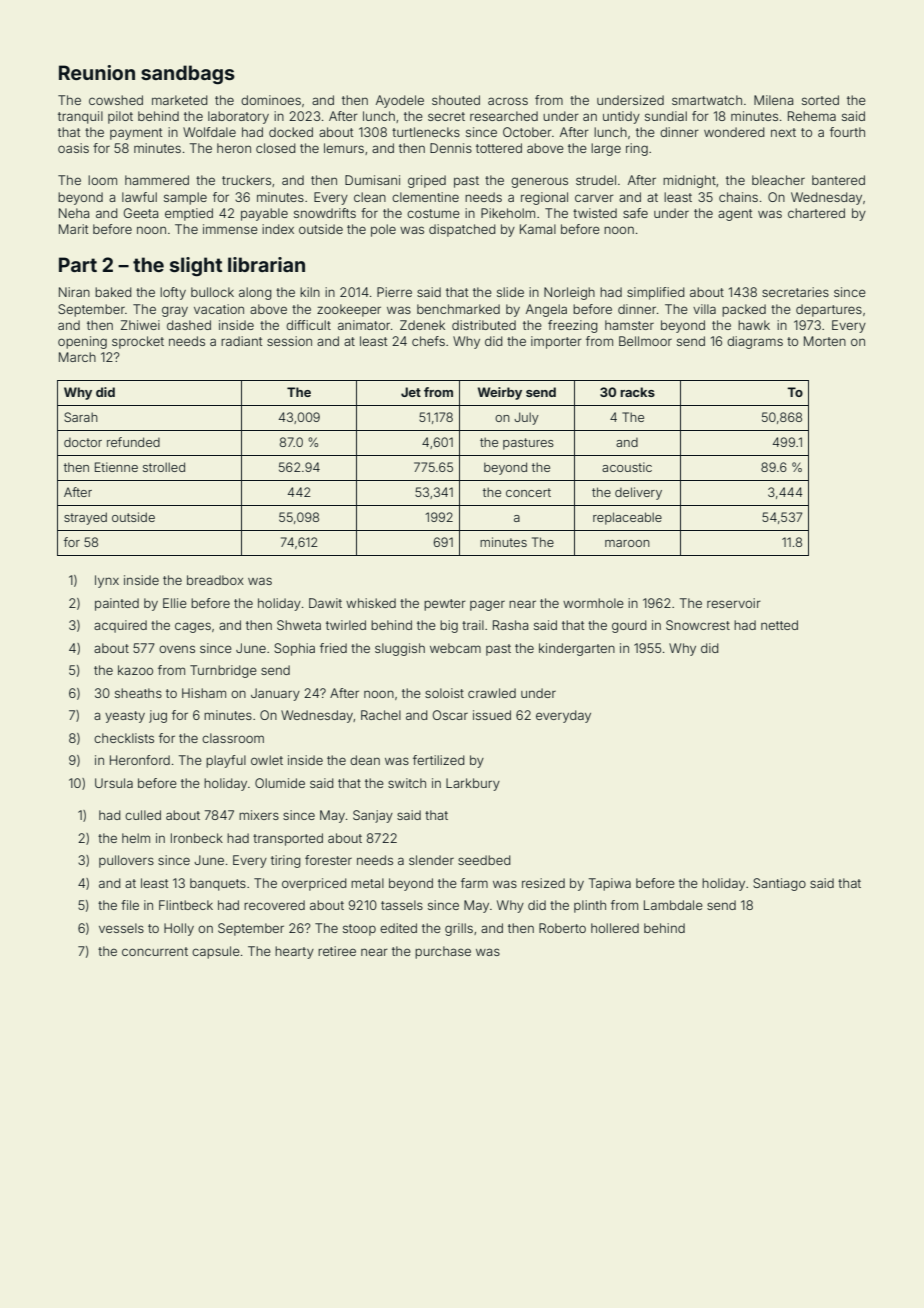 Image resolution: width=924 pixels, height=1308 pixels. I want to click on tranquil, so click(80, 117).
